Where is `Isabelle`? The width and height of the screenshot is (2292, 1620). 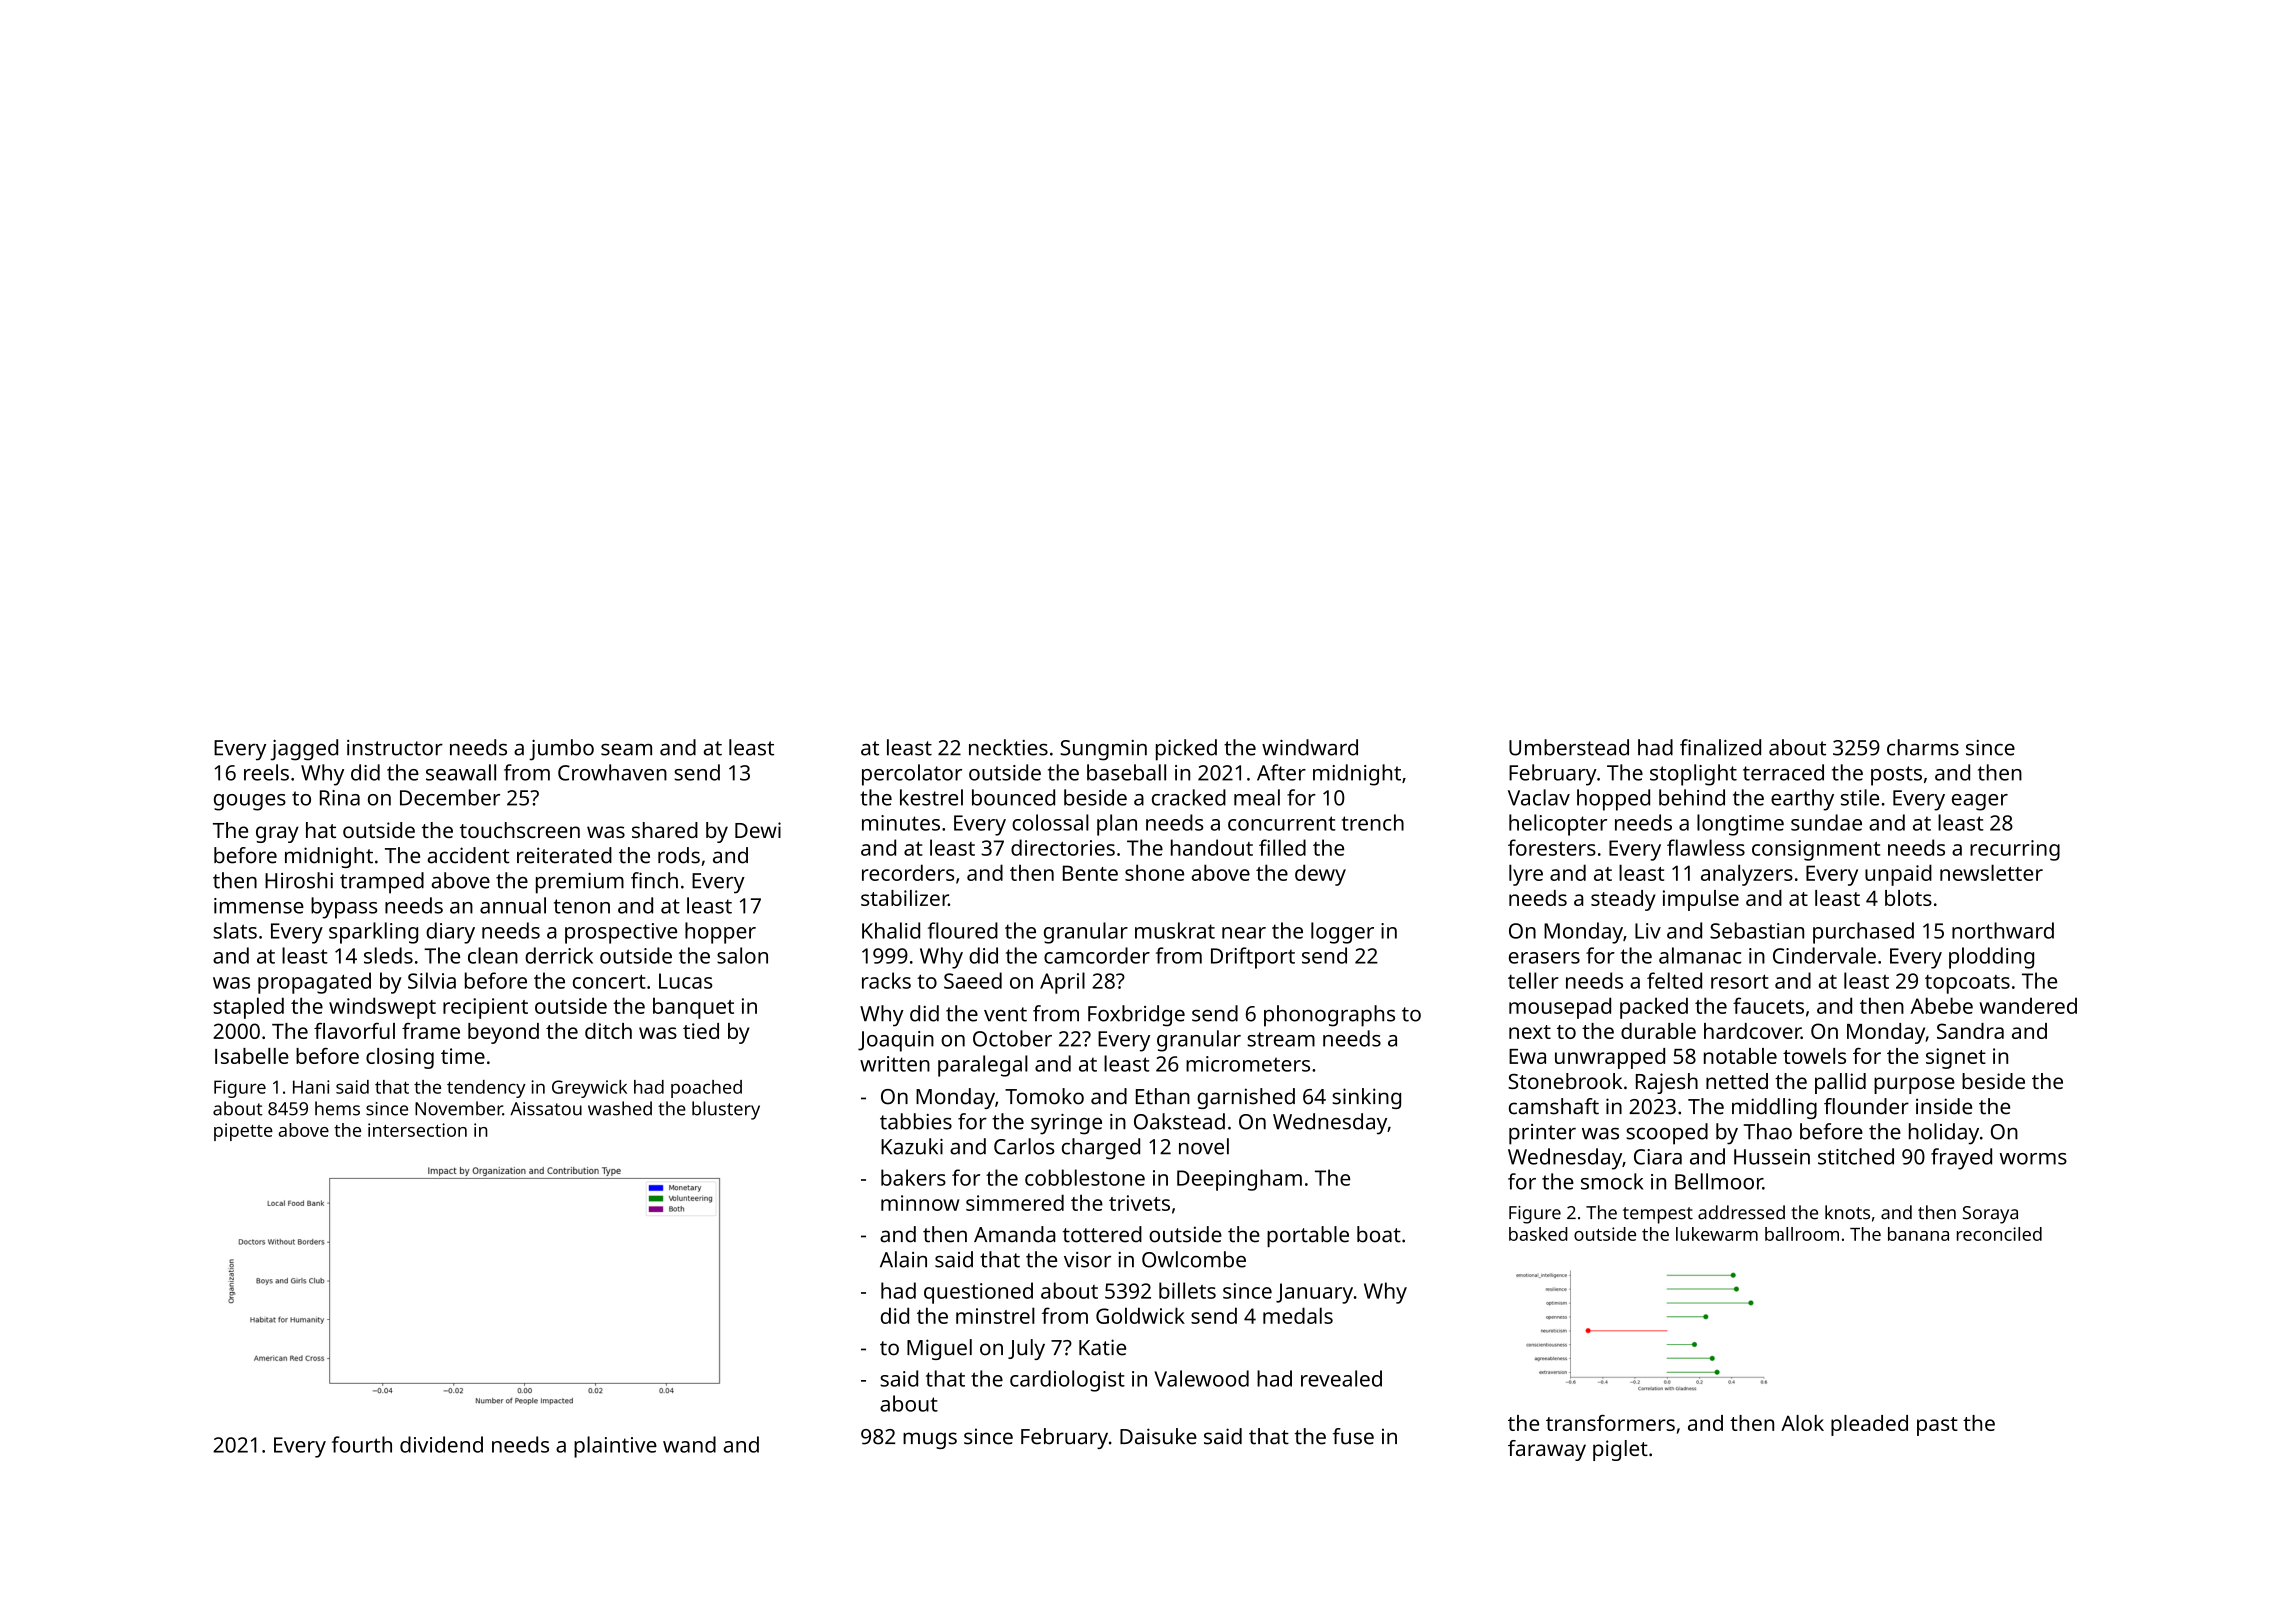
Isabelle is located at coordinates (252, 1056).
